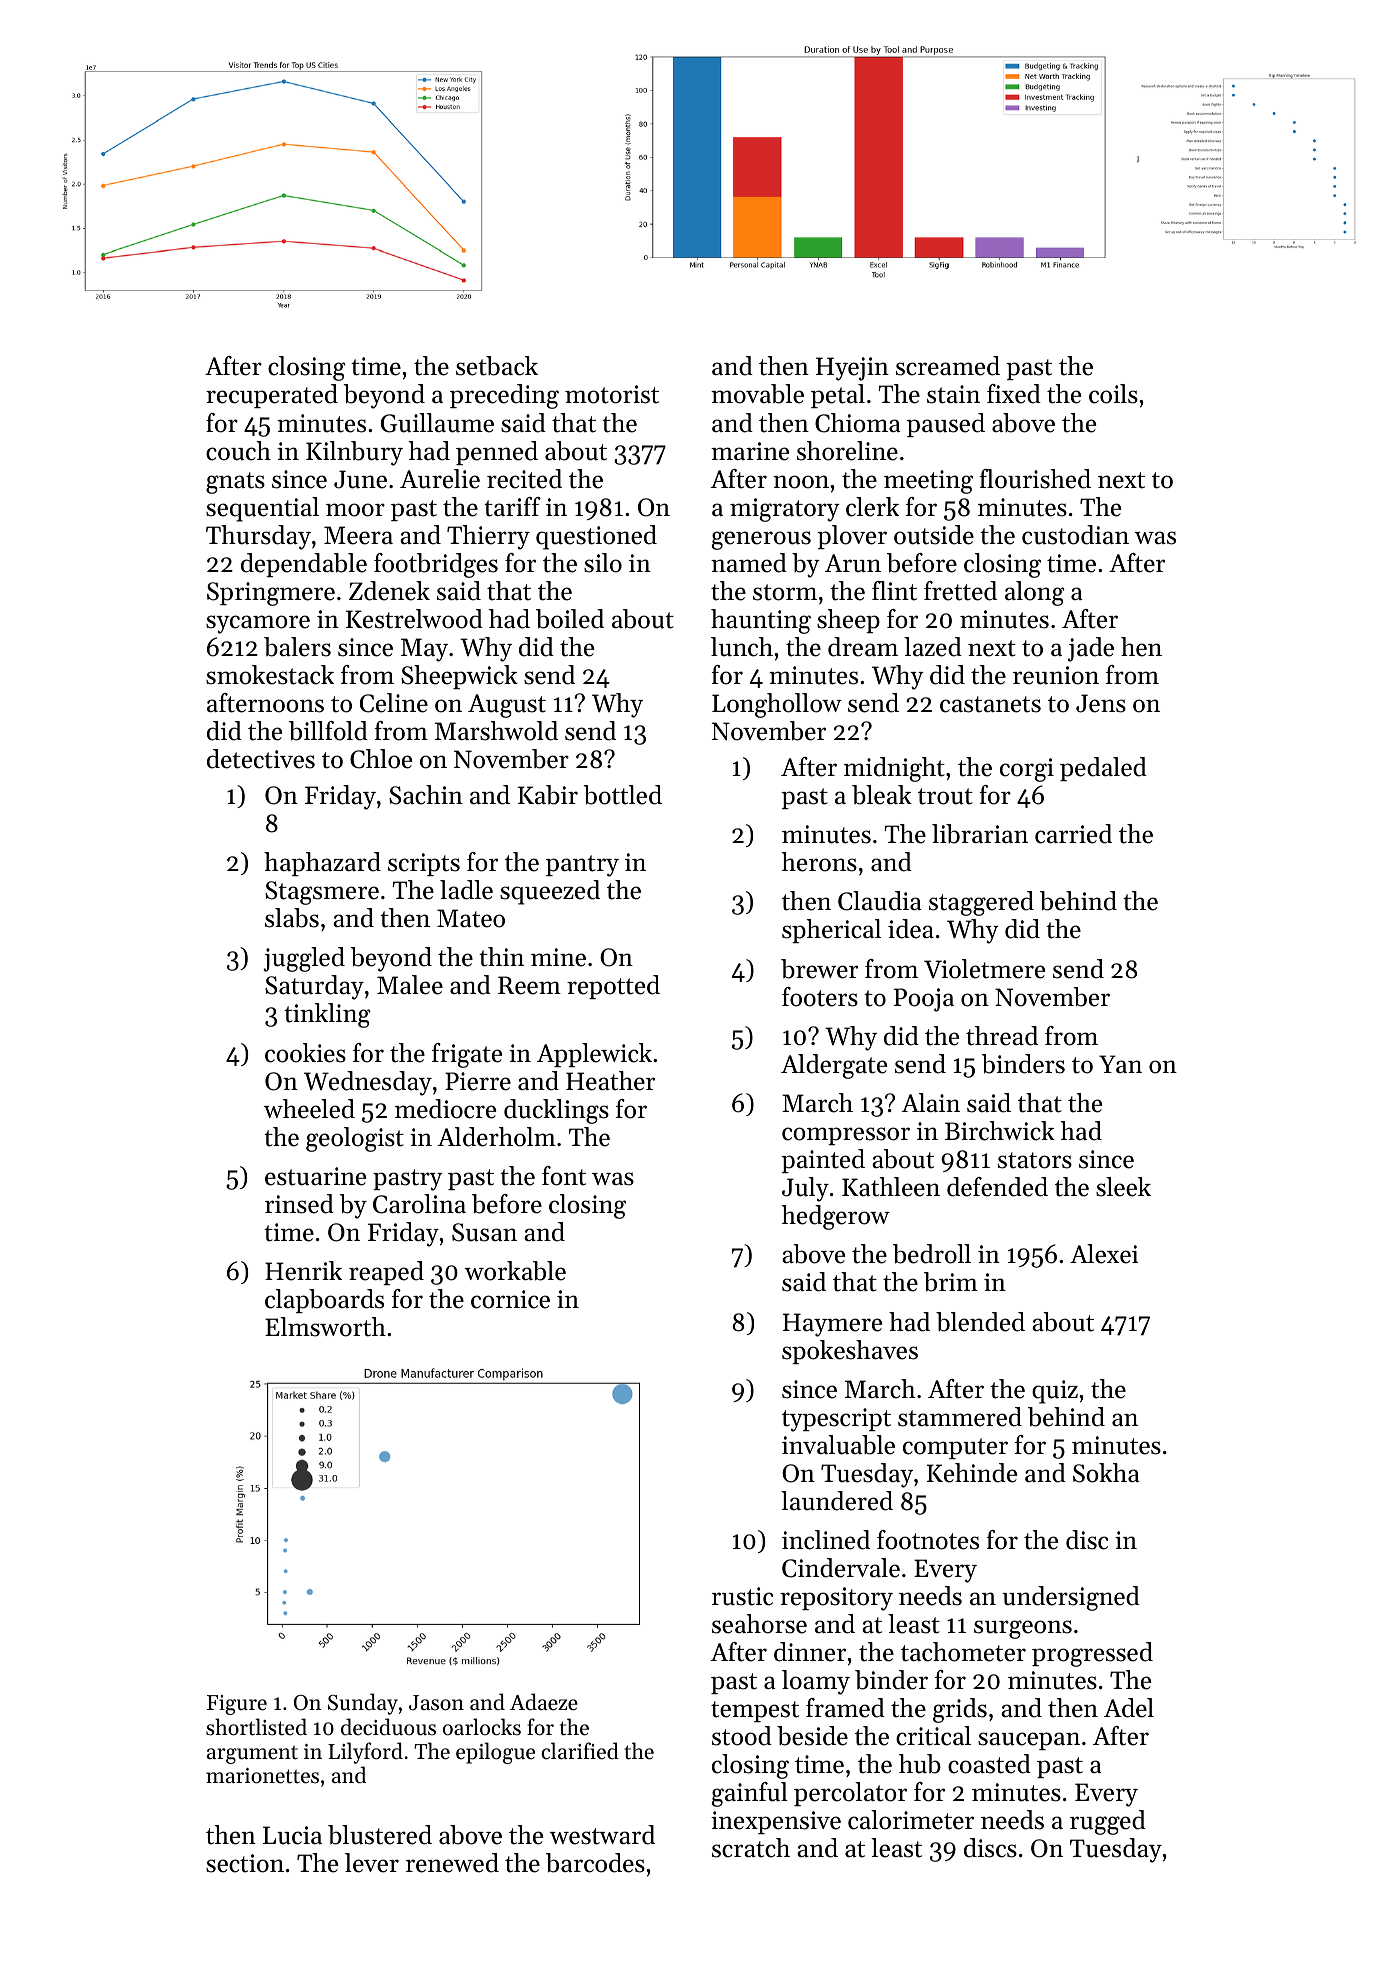  What do you see at coordinates (252, 1755) in the document?
I see `argument` at bounding box center [252, 1755].
